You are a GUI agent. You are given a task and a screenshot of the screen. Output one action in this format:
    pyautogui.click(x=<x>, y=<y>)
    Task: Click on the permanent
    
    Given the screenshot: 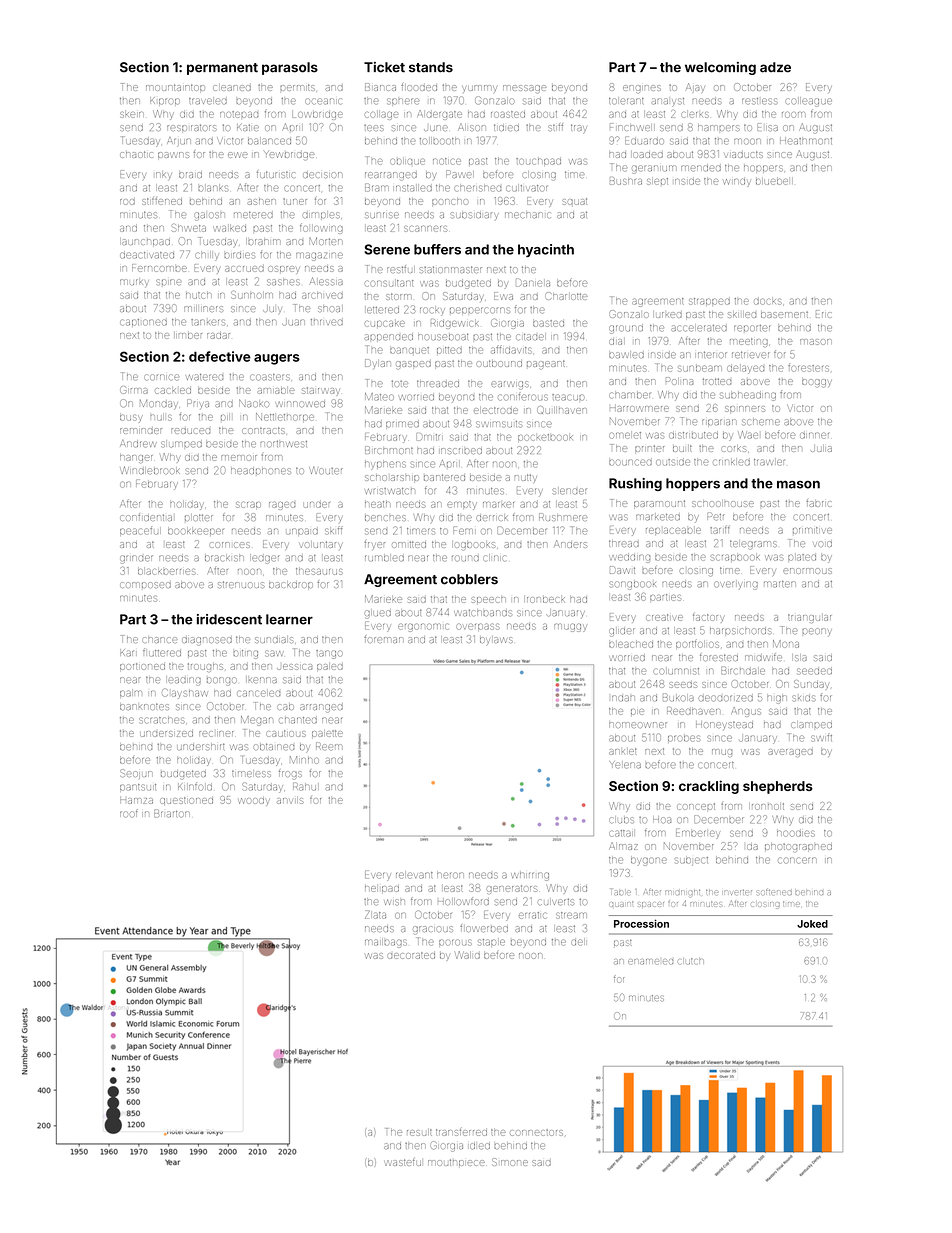 What is the action you would take?
    pyautogui.click(x=222, y=69)
